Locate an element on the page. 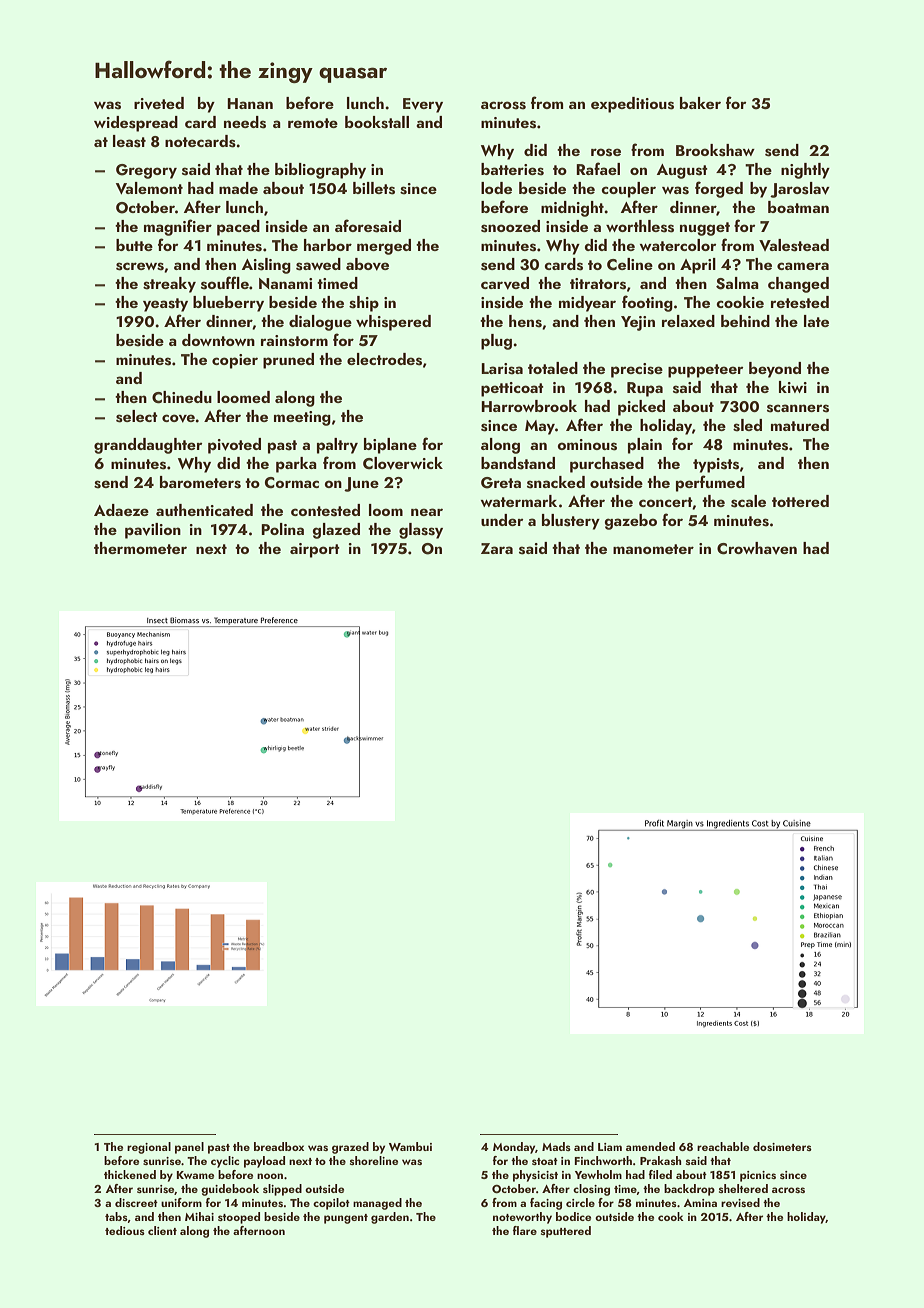  flare is located at coordinates (525, 1230).
